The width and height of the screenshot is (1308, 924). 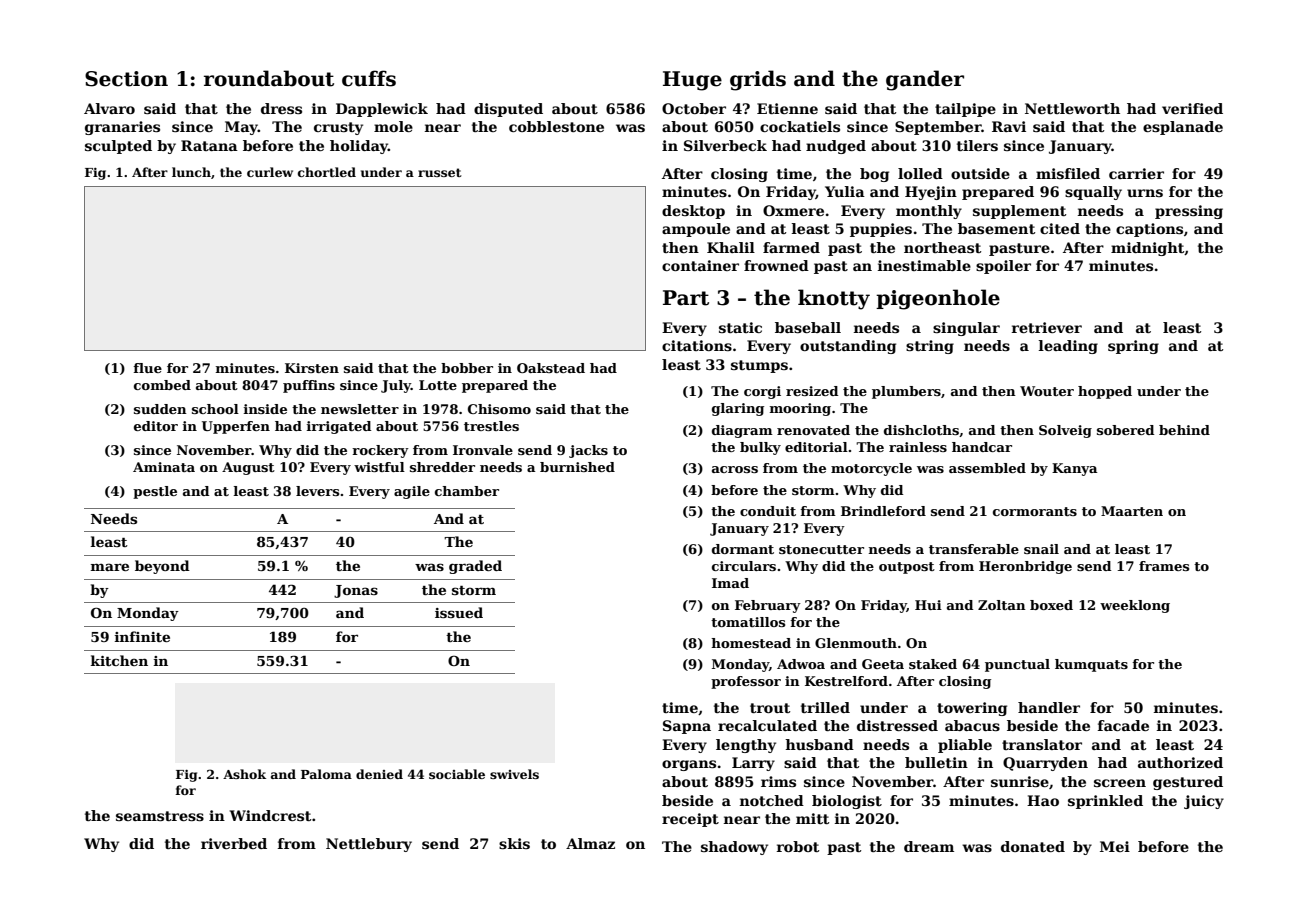 What do you see at coordinates (767, 725) in the screenshot?
I see `recalculated` at bounding box center [767, 725].
